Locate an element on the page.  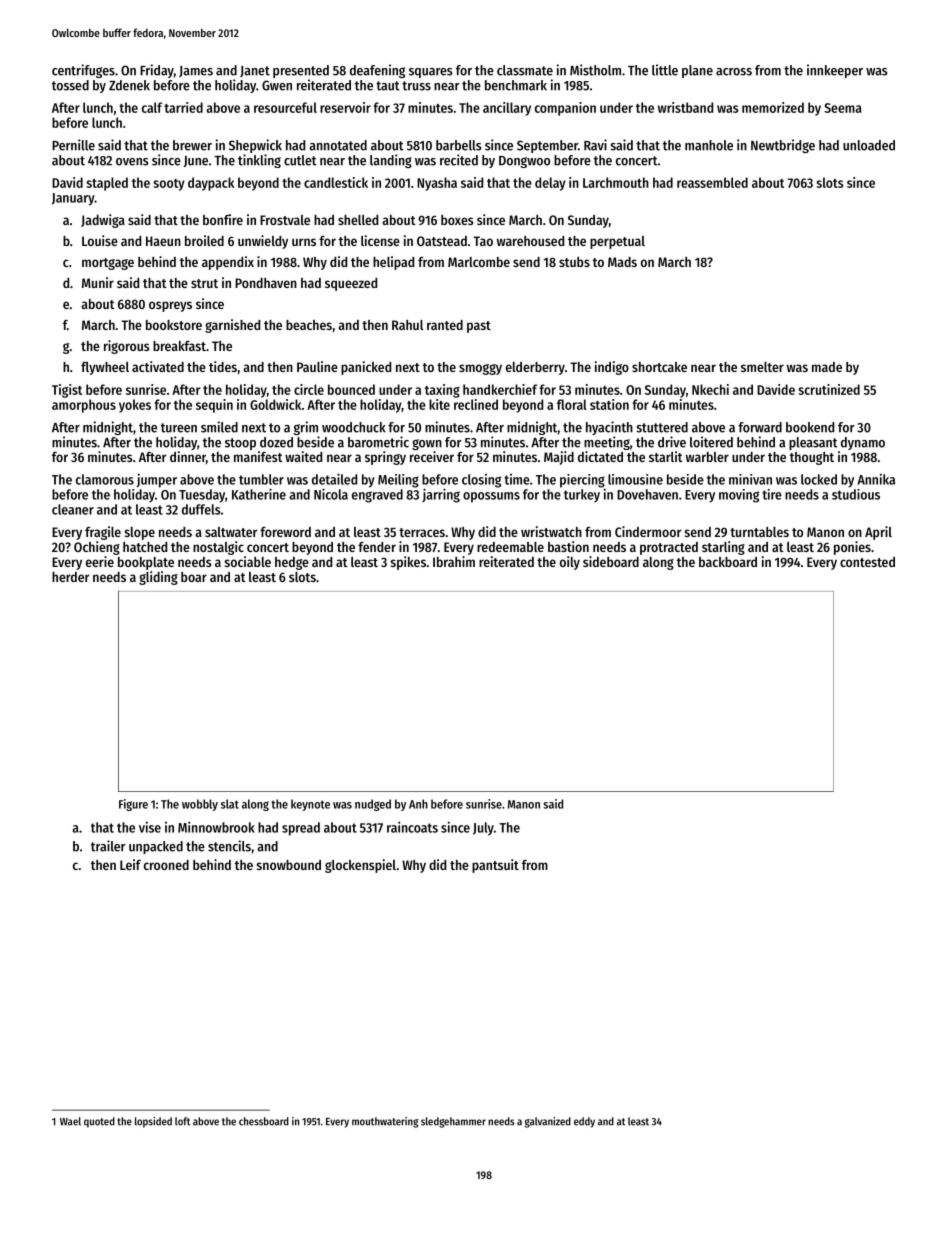
galvanized is located at coordinates (548, 1122).
